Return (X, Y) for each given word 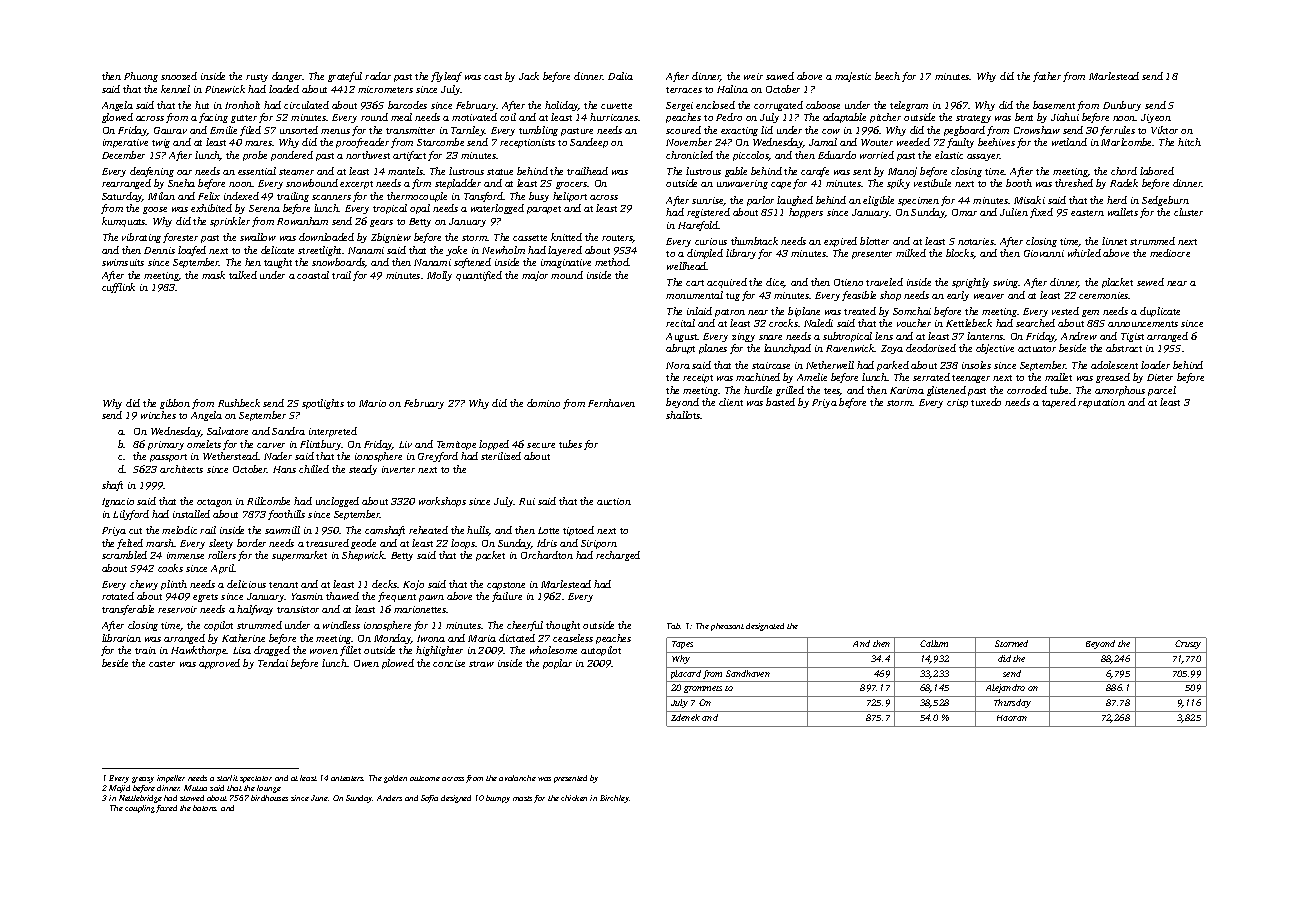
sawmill (282, 530)
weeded (913, 142)
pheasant (727, 627)
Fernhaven (611, 403)
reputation (1101, 403)
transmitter (410, 130)
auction (614, 501)
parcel (1162, 391)
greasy (143, 780)
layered (565, 251)
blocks (960, 254)
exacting (739, 131)
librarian (121, 638)
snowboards (338, 263)
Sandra (288, 431)
